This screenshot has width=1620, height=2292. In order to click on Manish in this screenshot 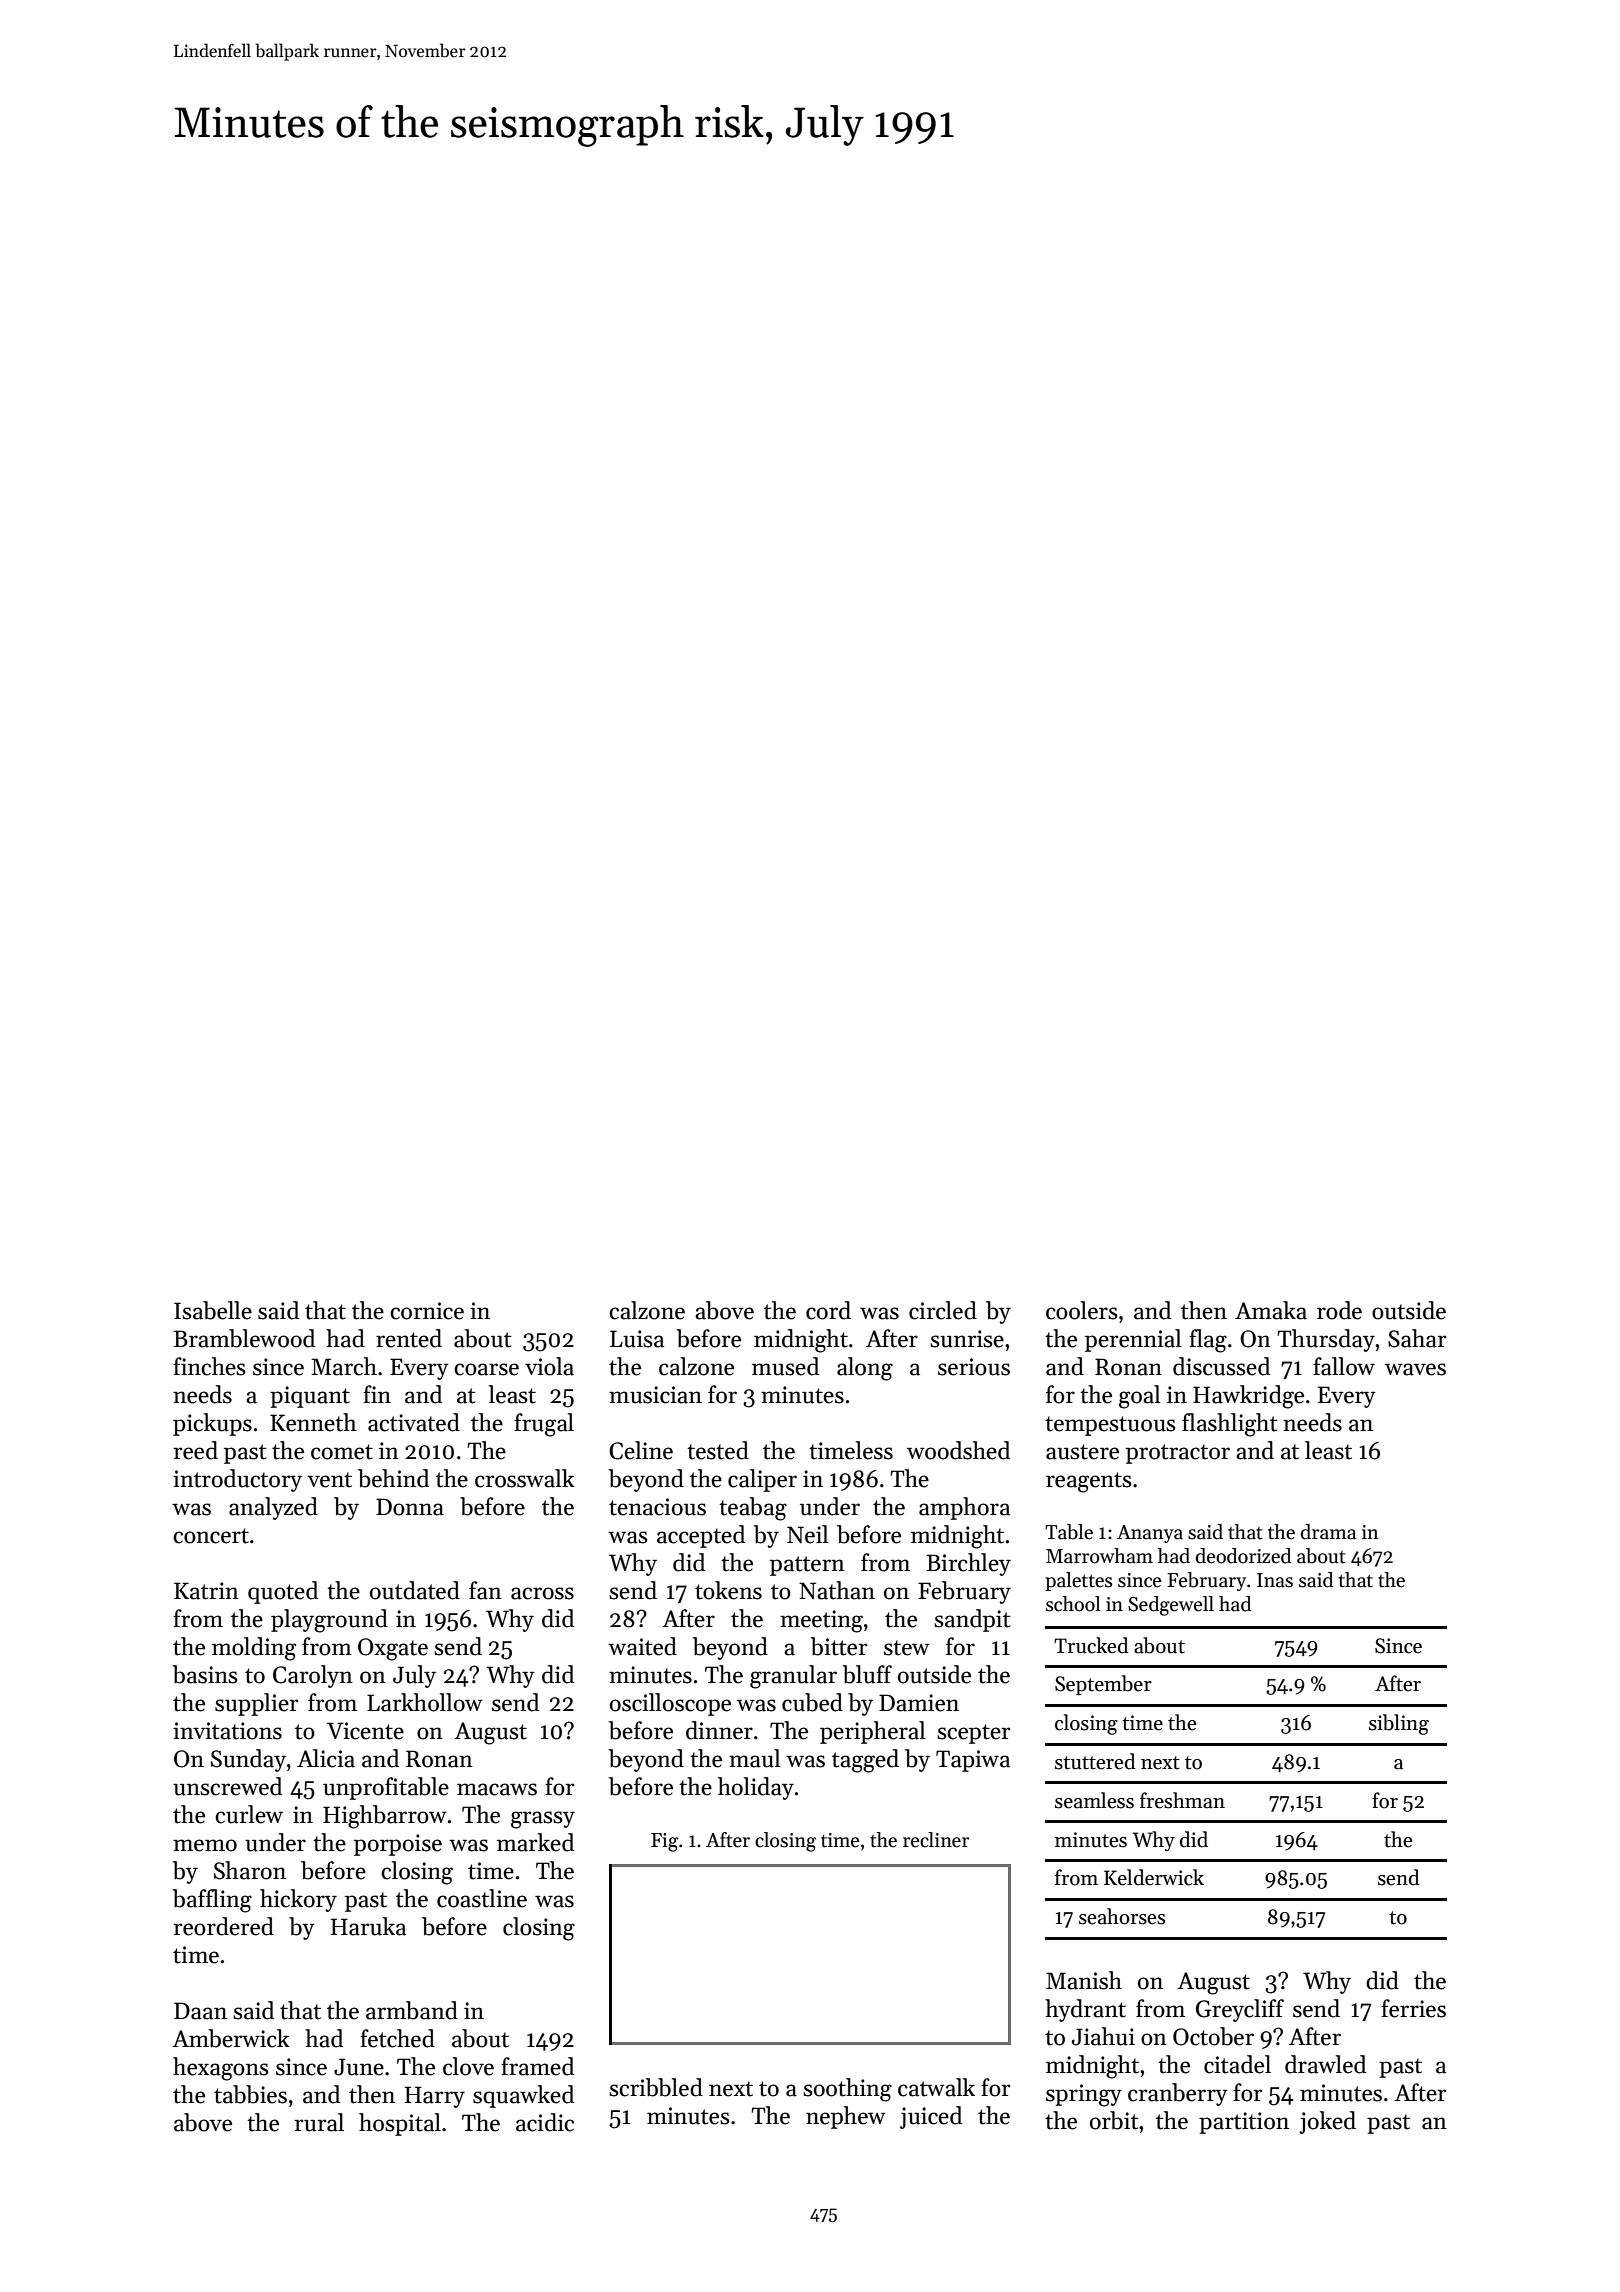, I will do `click(1084, 1980)`.
